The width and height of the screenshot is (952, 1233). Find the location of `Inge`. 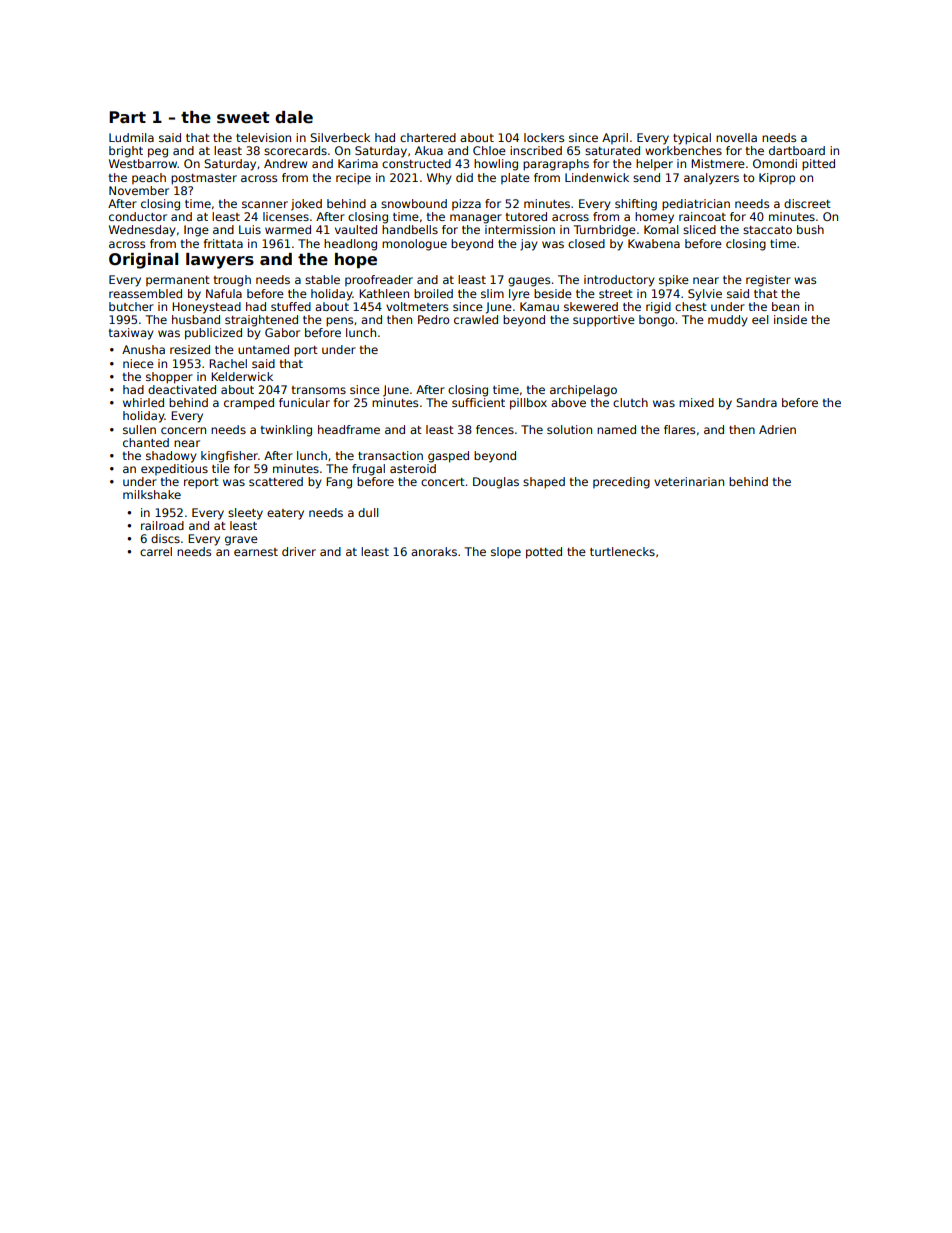

Inge is located at coordinates (196, 231).
